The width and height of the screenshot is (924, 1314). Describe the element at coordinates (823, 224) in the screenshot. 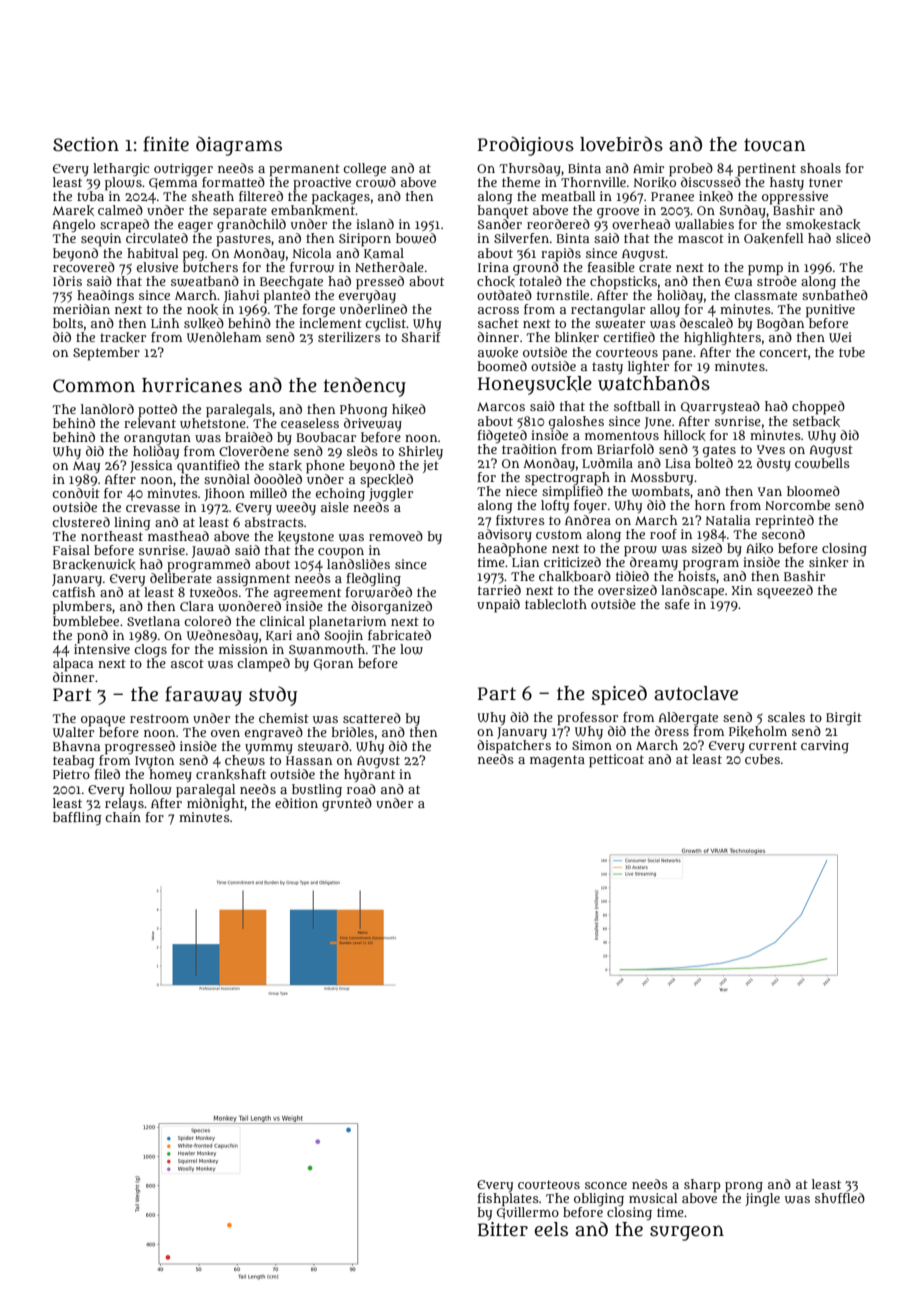

I see `smokestack` at that location.
